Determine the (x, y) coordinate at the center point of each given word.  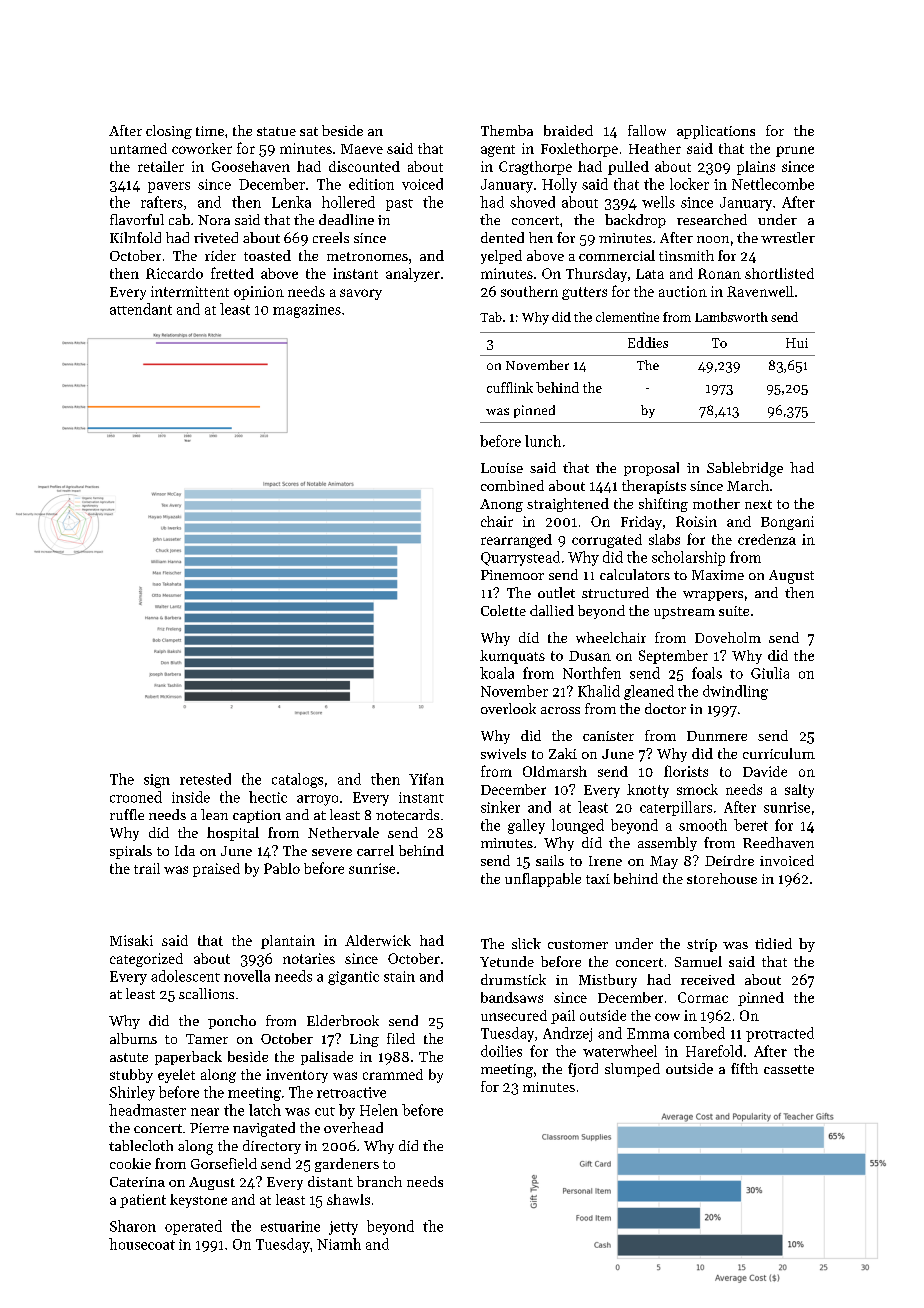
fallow (647, 130)
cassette (789, 1069)
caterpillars (676, 808)
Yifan (426, 779)
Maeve (362, 149)
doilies (501, 1051)
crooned (136, 797)
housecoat (142, 1244)
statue (276, 131)
